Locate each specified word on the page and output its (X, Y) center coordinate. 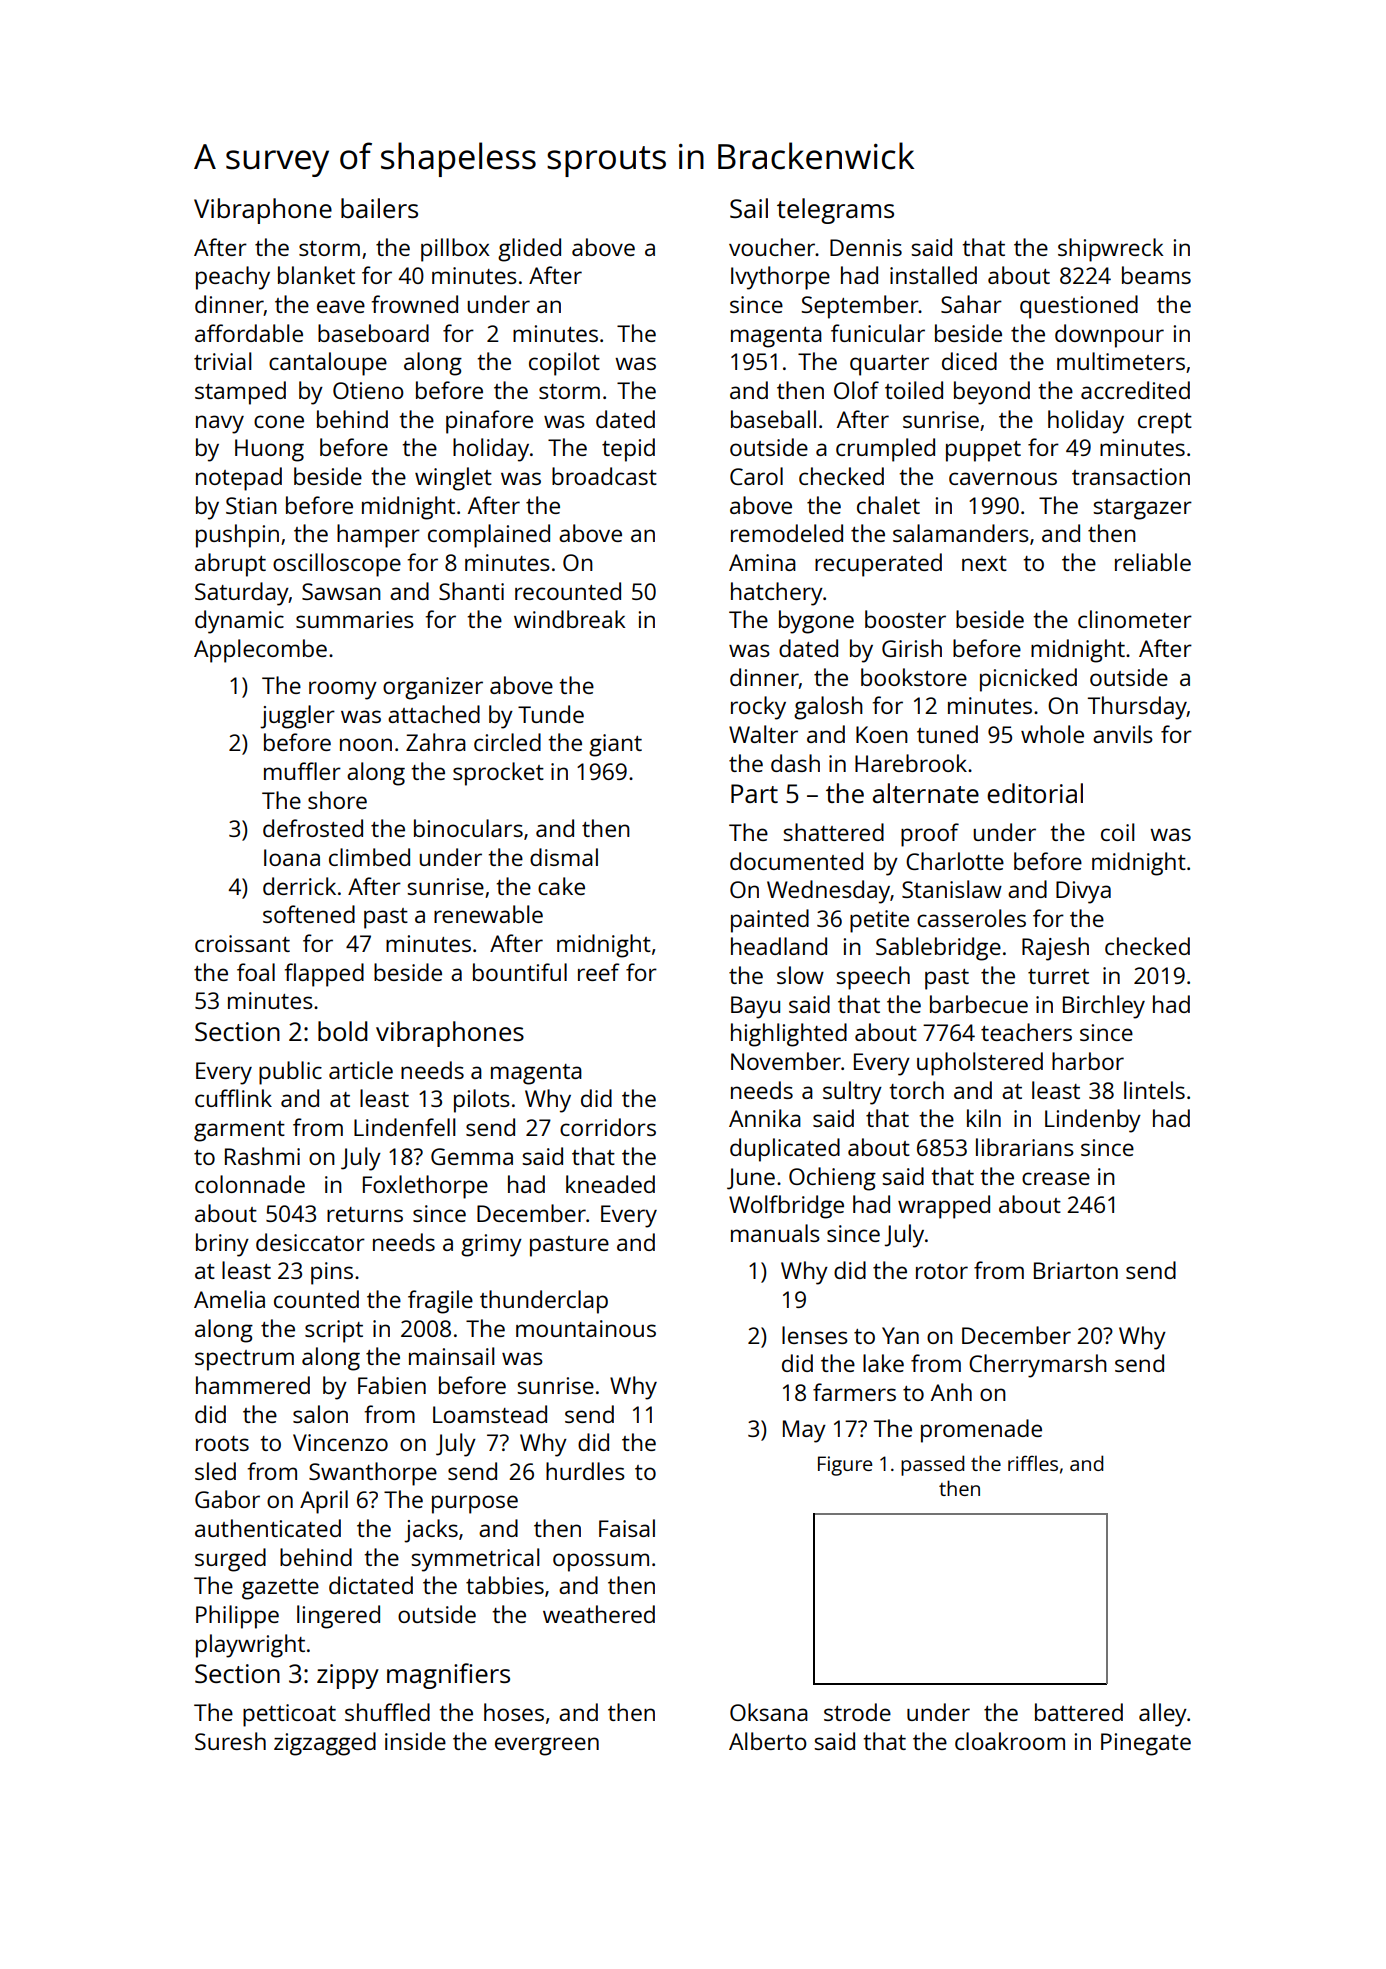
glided (529, 250)
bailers (379, 208)
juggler (297, 717)
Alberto (768, 1741)
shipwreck (1111, 250)
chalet (888, 505)
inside (415, 1741)
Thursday (1137, 708)
